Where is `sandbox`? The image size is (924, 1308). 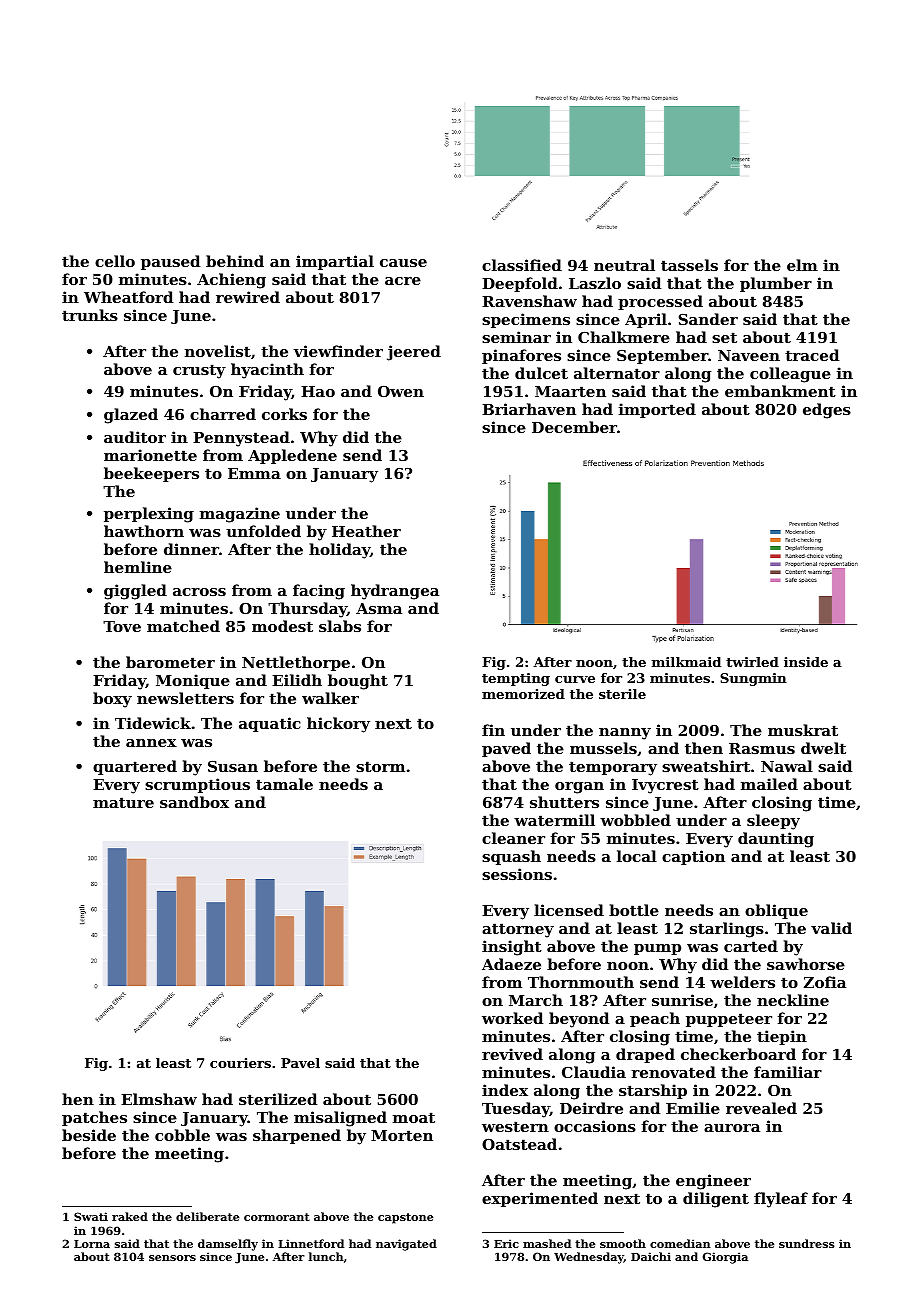
sandbox is located at coordinates (194, 802).
